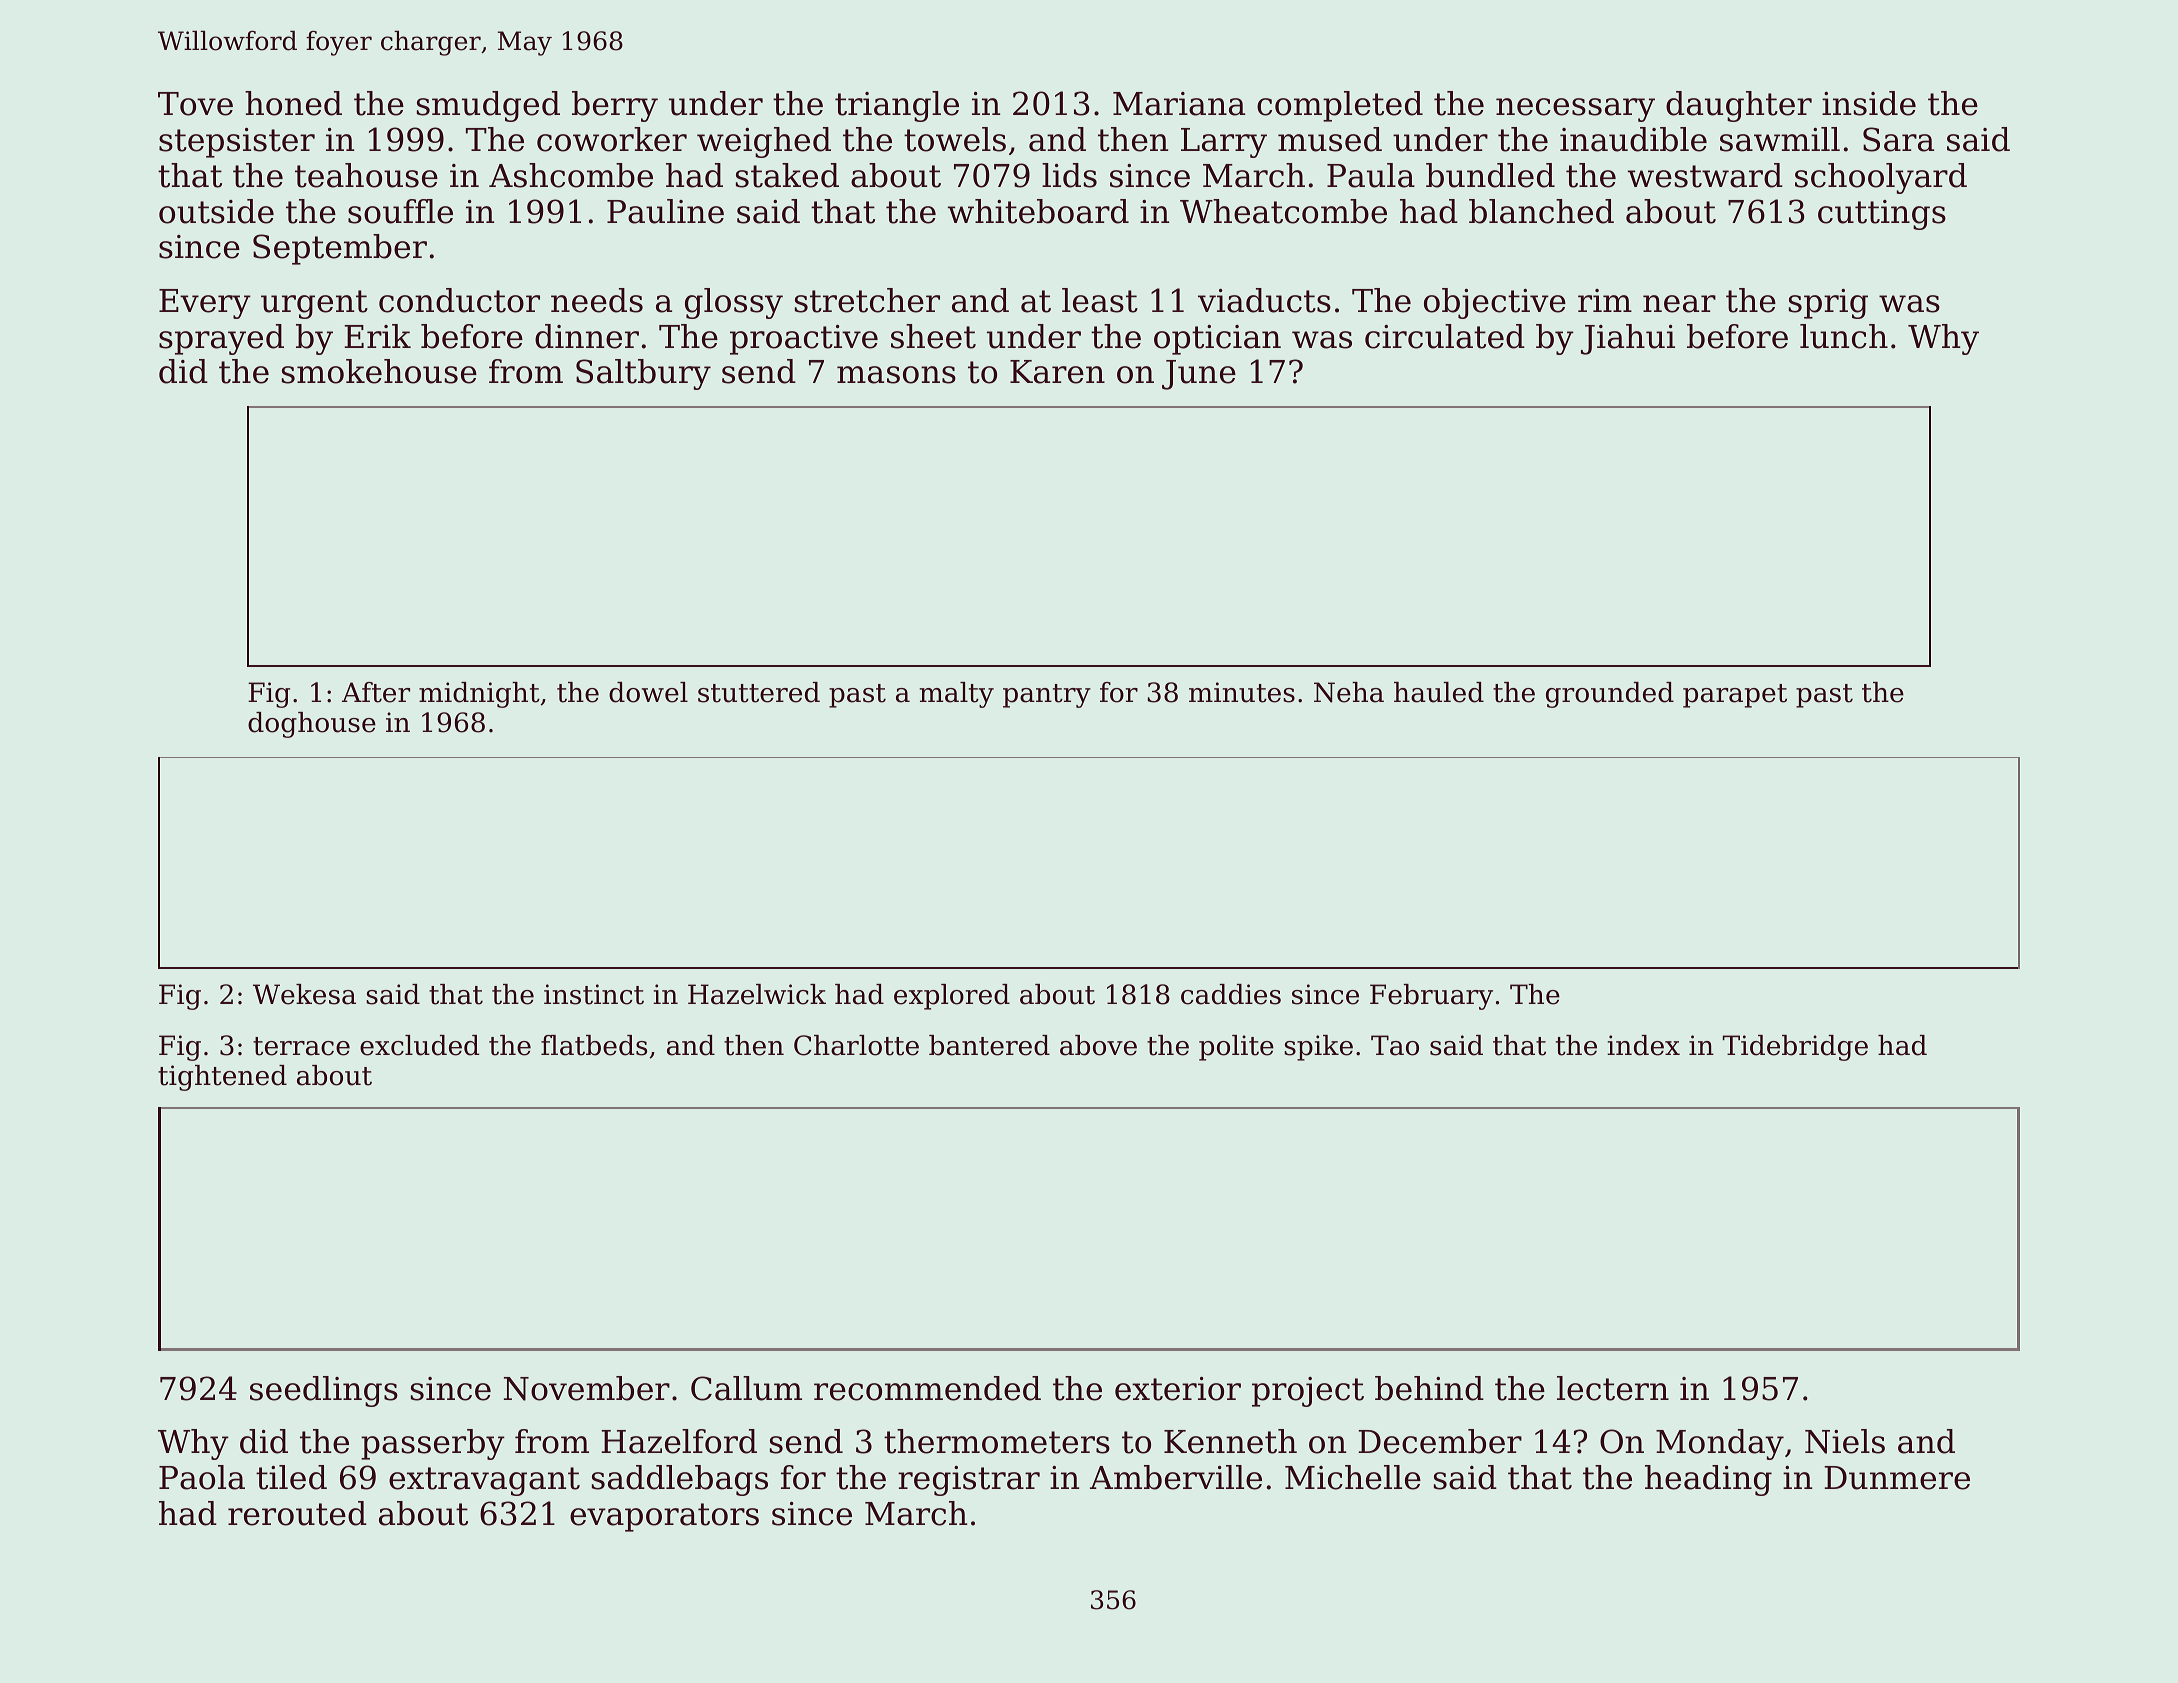 This page has width=2178, height=1683. I want to click on parapet, so click(1735, 696).
